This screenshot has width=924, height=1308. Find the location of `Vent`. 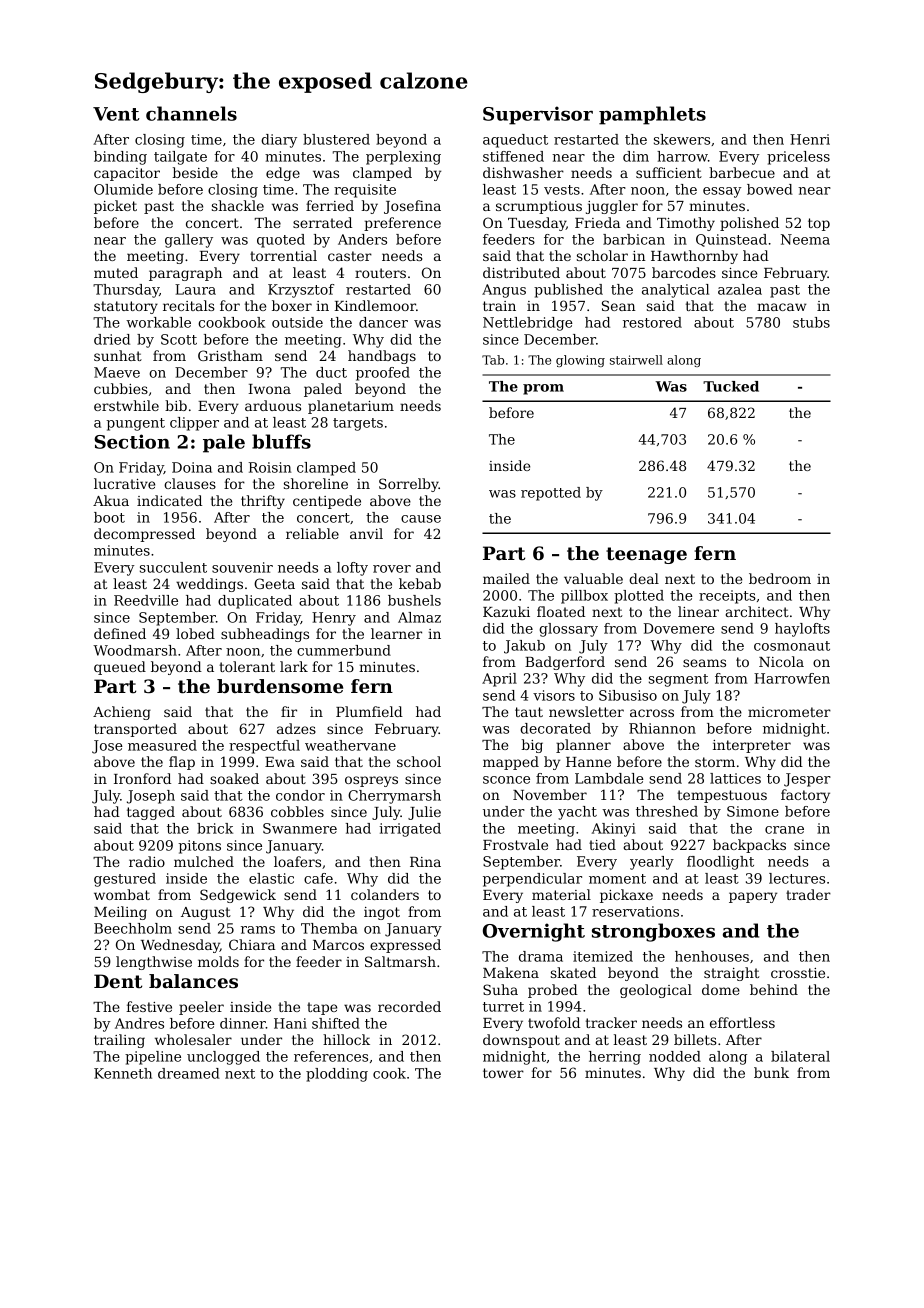

Vent is located at coordinates (116, 114).
